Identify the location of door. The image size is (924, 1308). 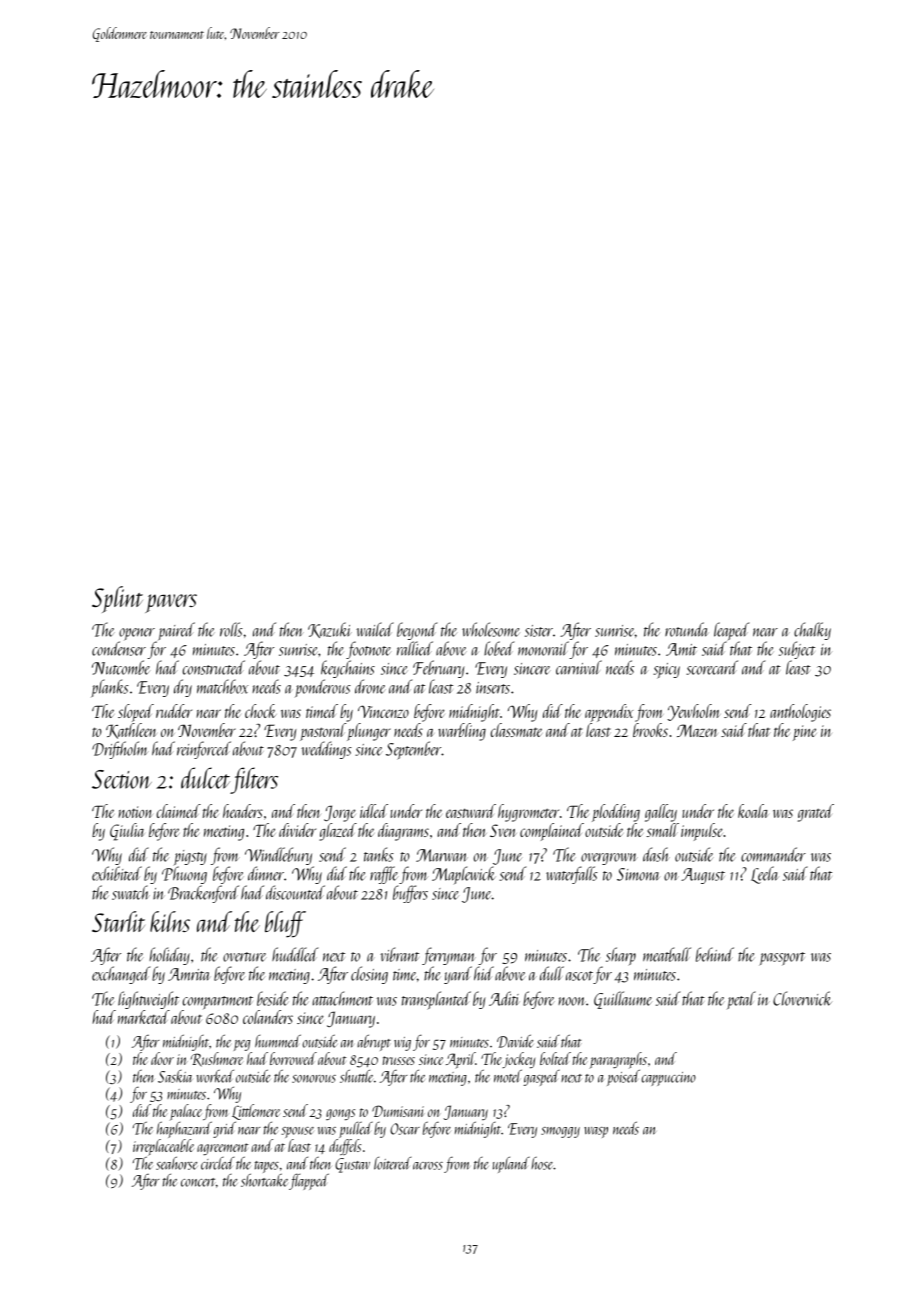
(162, 1058).
